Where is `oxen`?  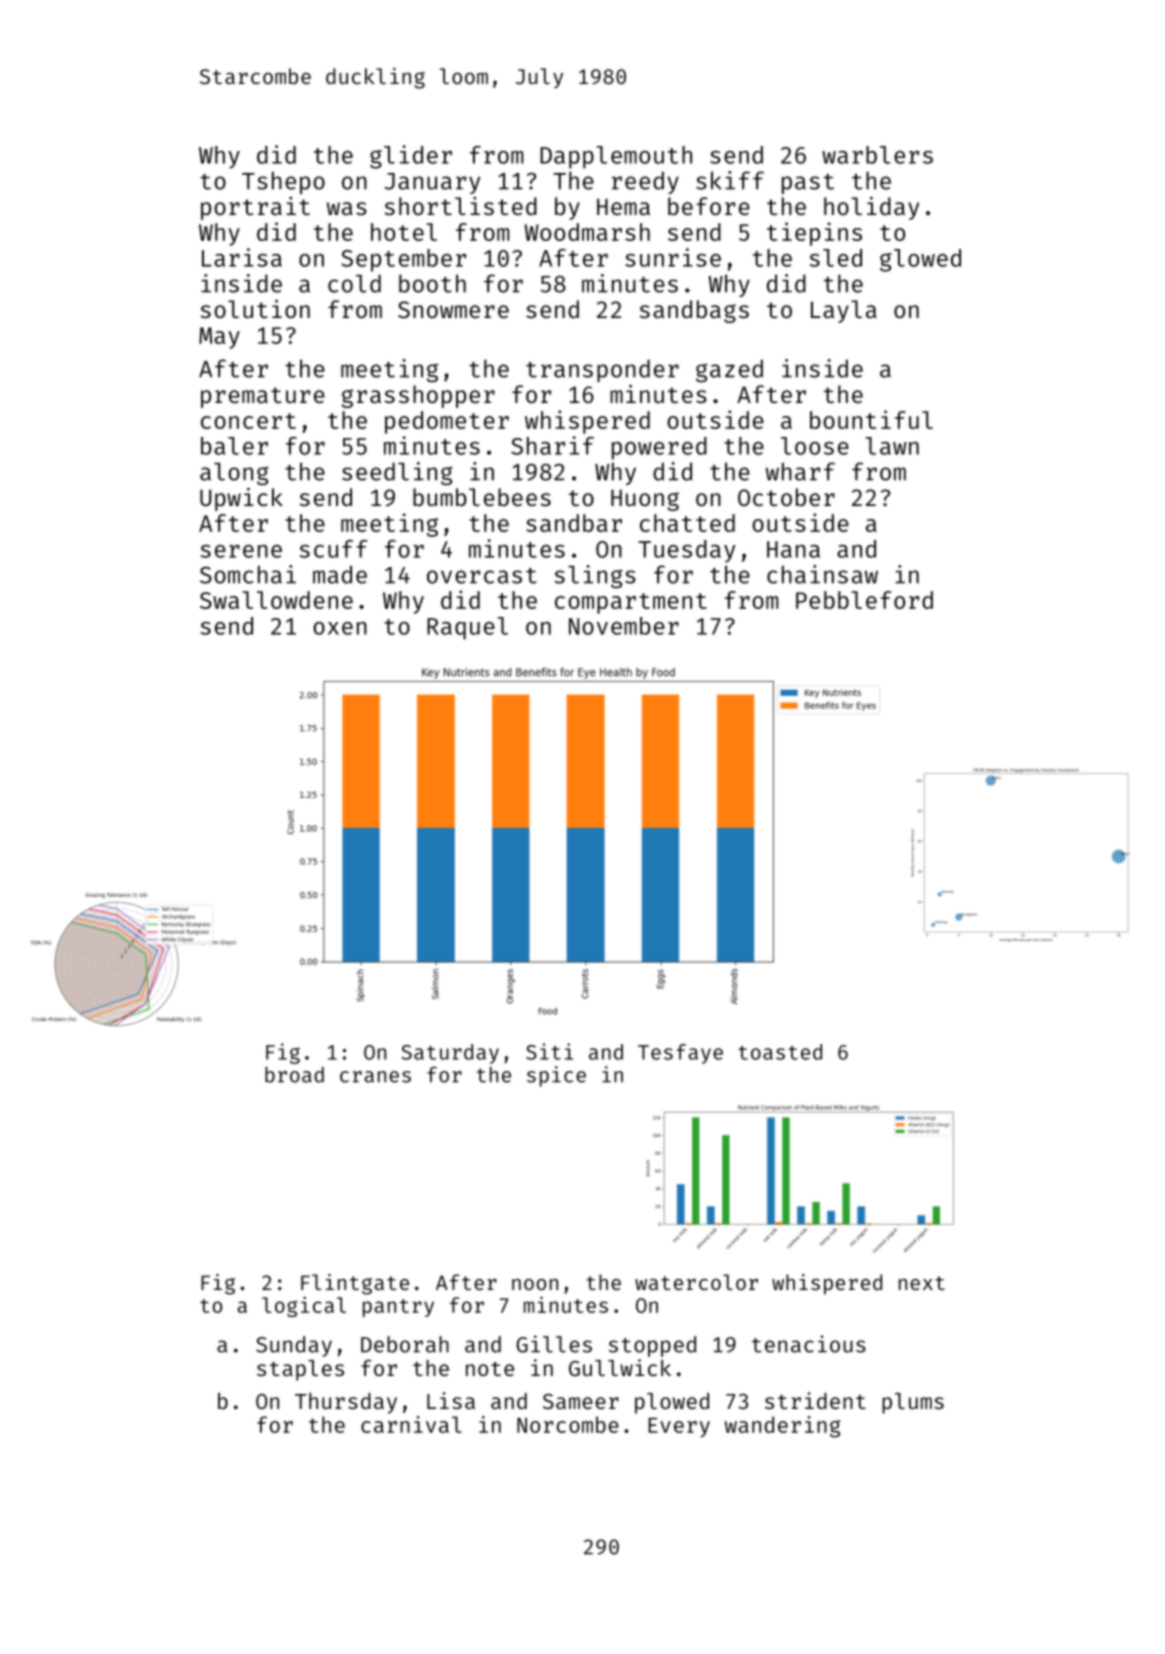
oxen is located at coordinates (340, 628).
